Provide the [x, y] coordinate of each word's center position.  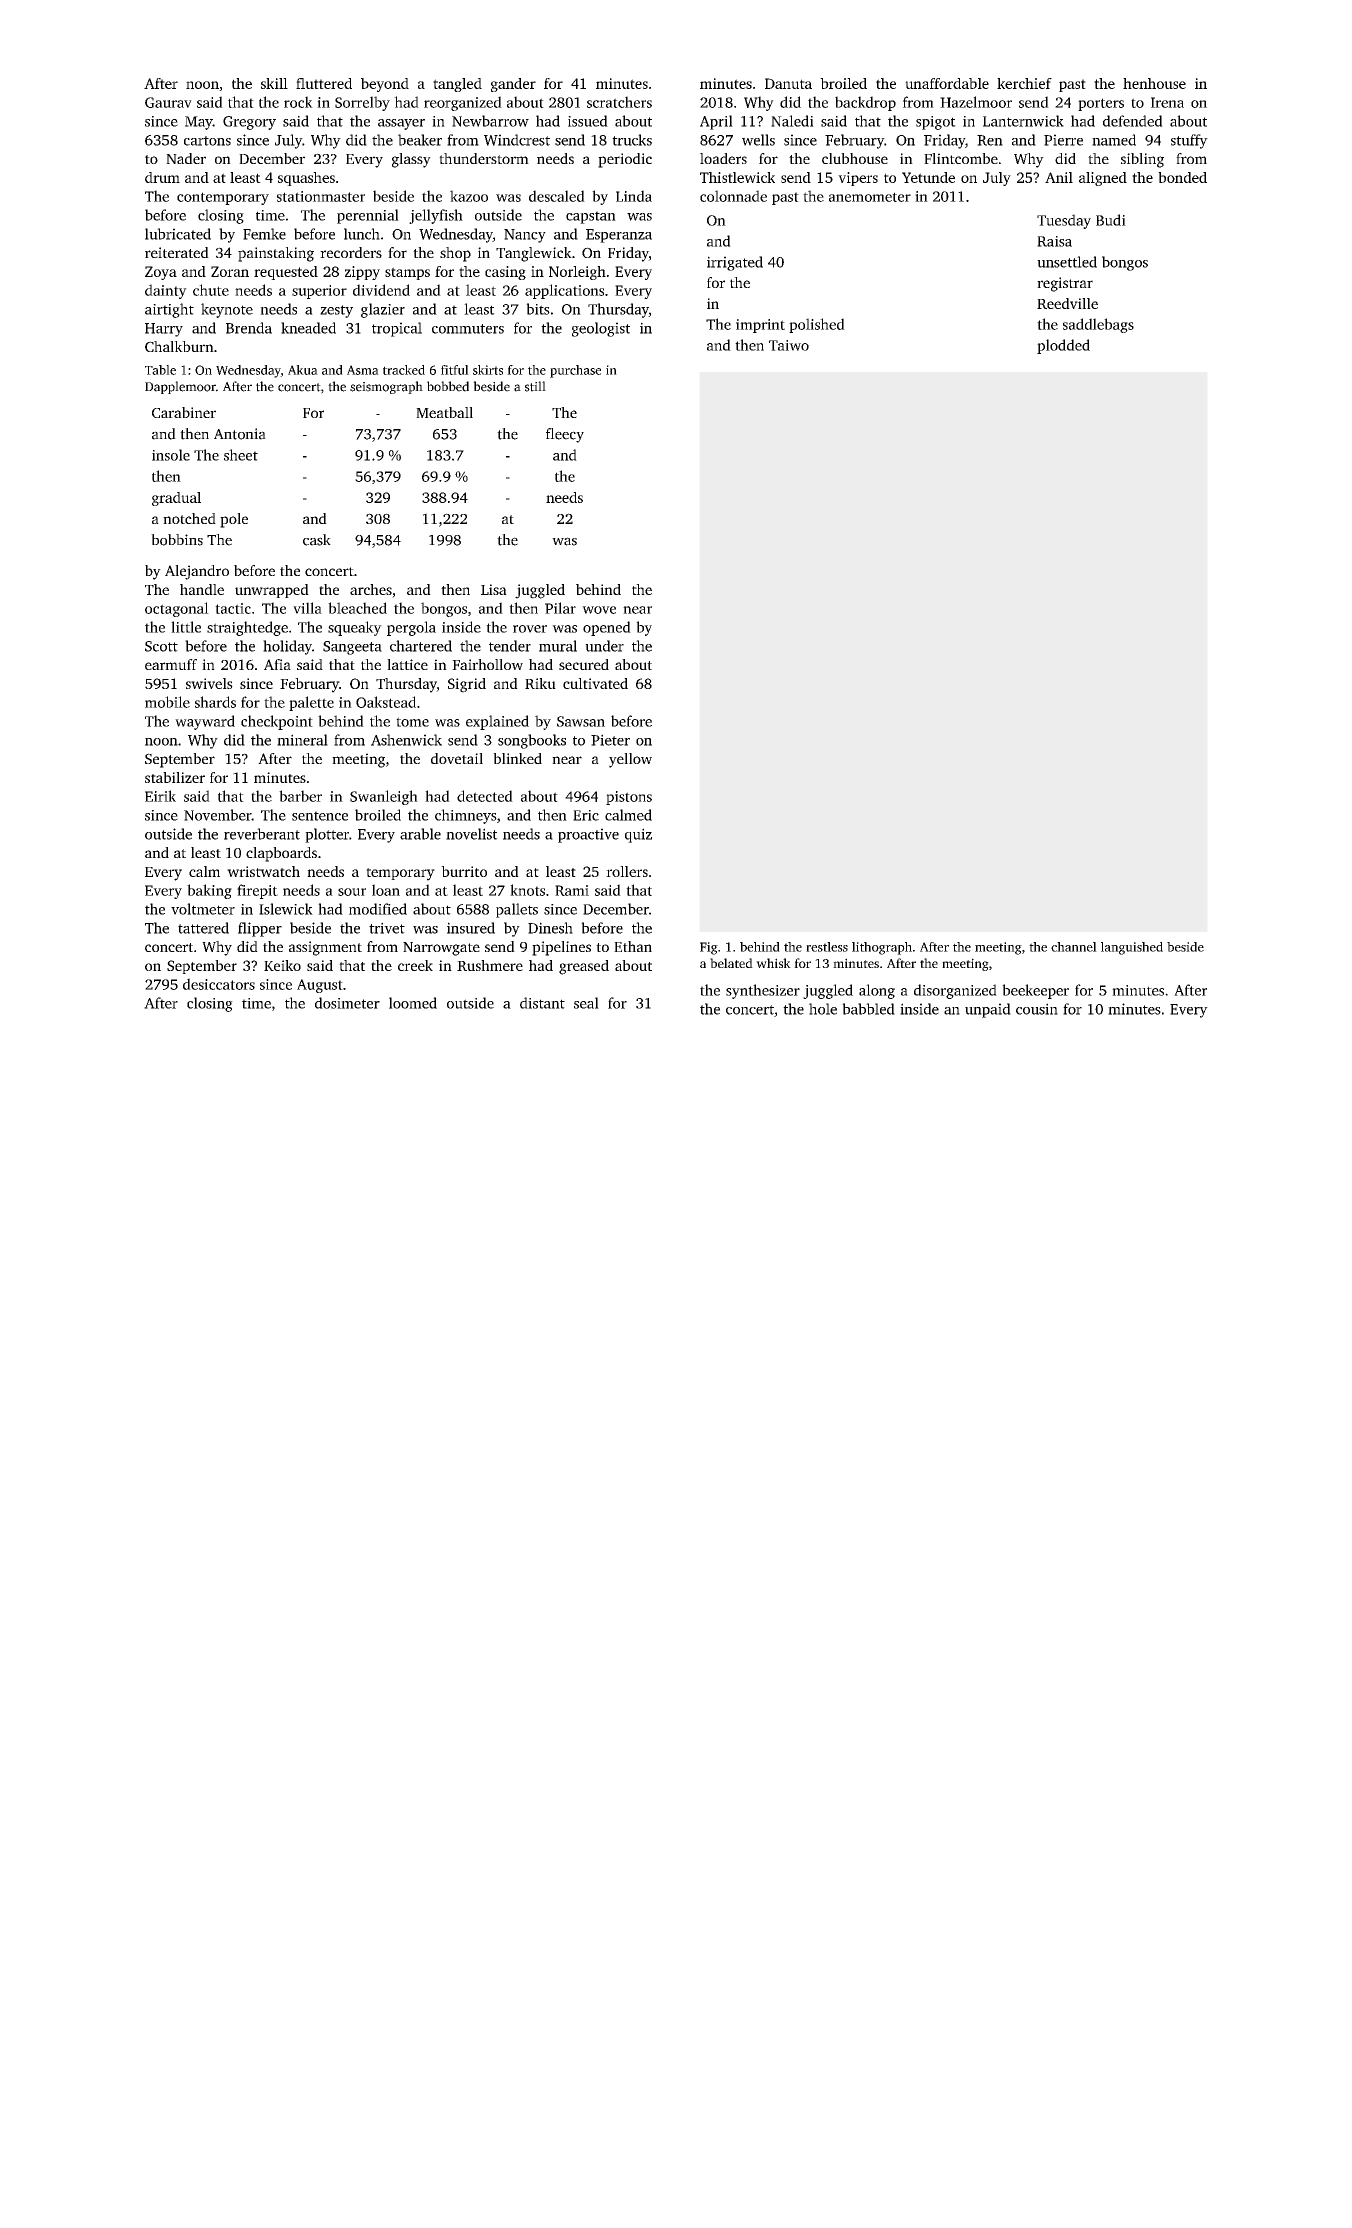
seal [586, 1003]
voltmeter [203, 909]
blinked [517, 758]
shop [455, 254]
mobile [167, 702]
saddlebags [1098, 325]
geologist [601, 329]
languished [1132, 948]
